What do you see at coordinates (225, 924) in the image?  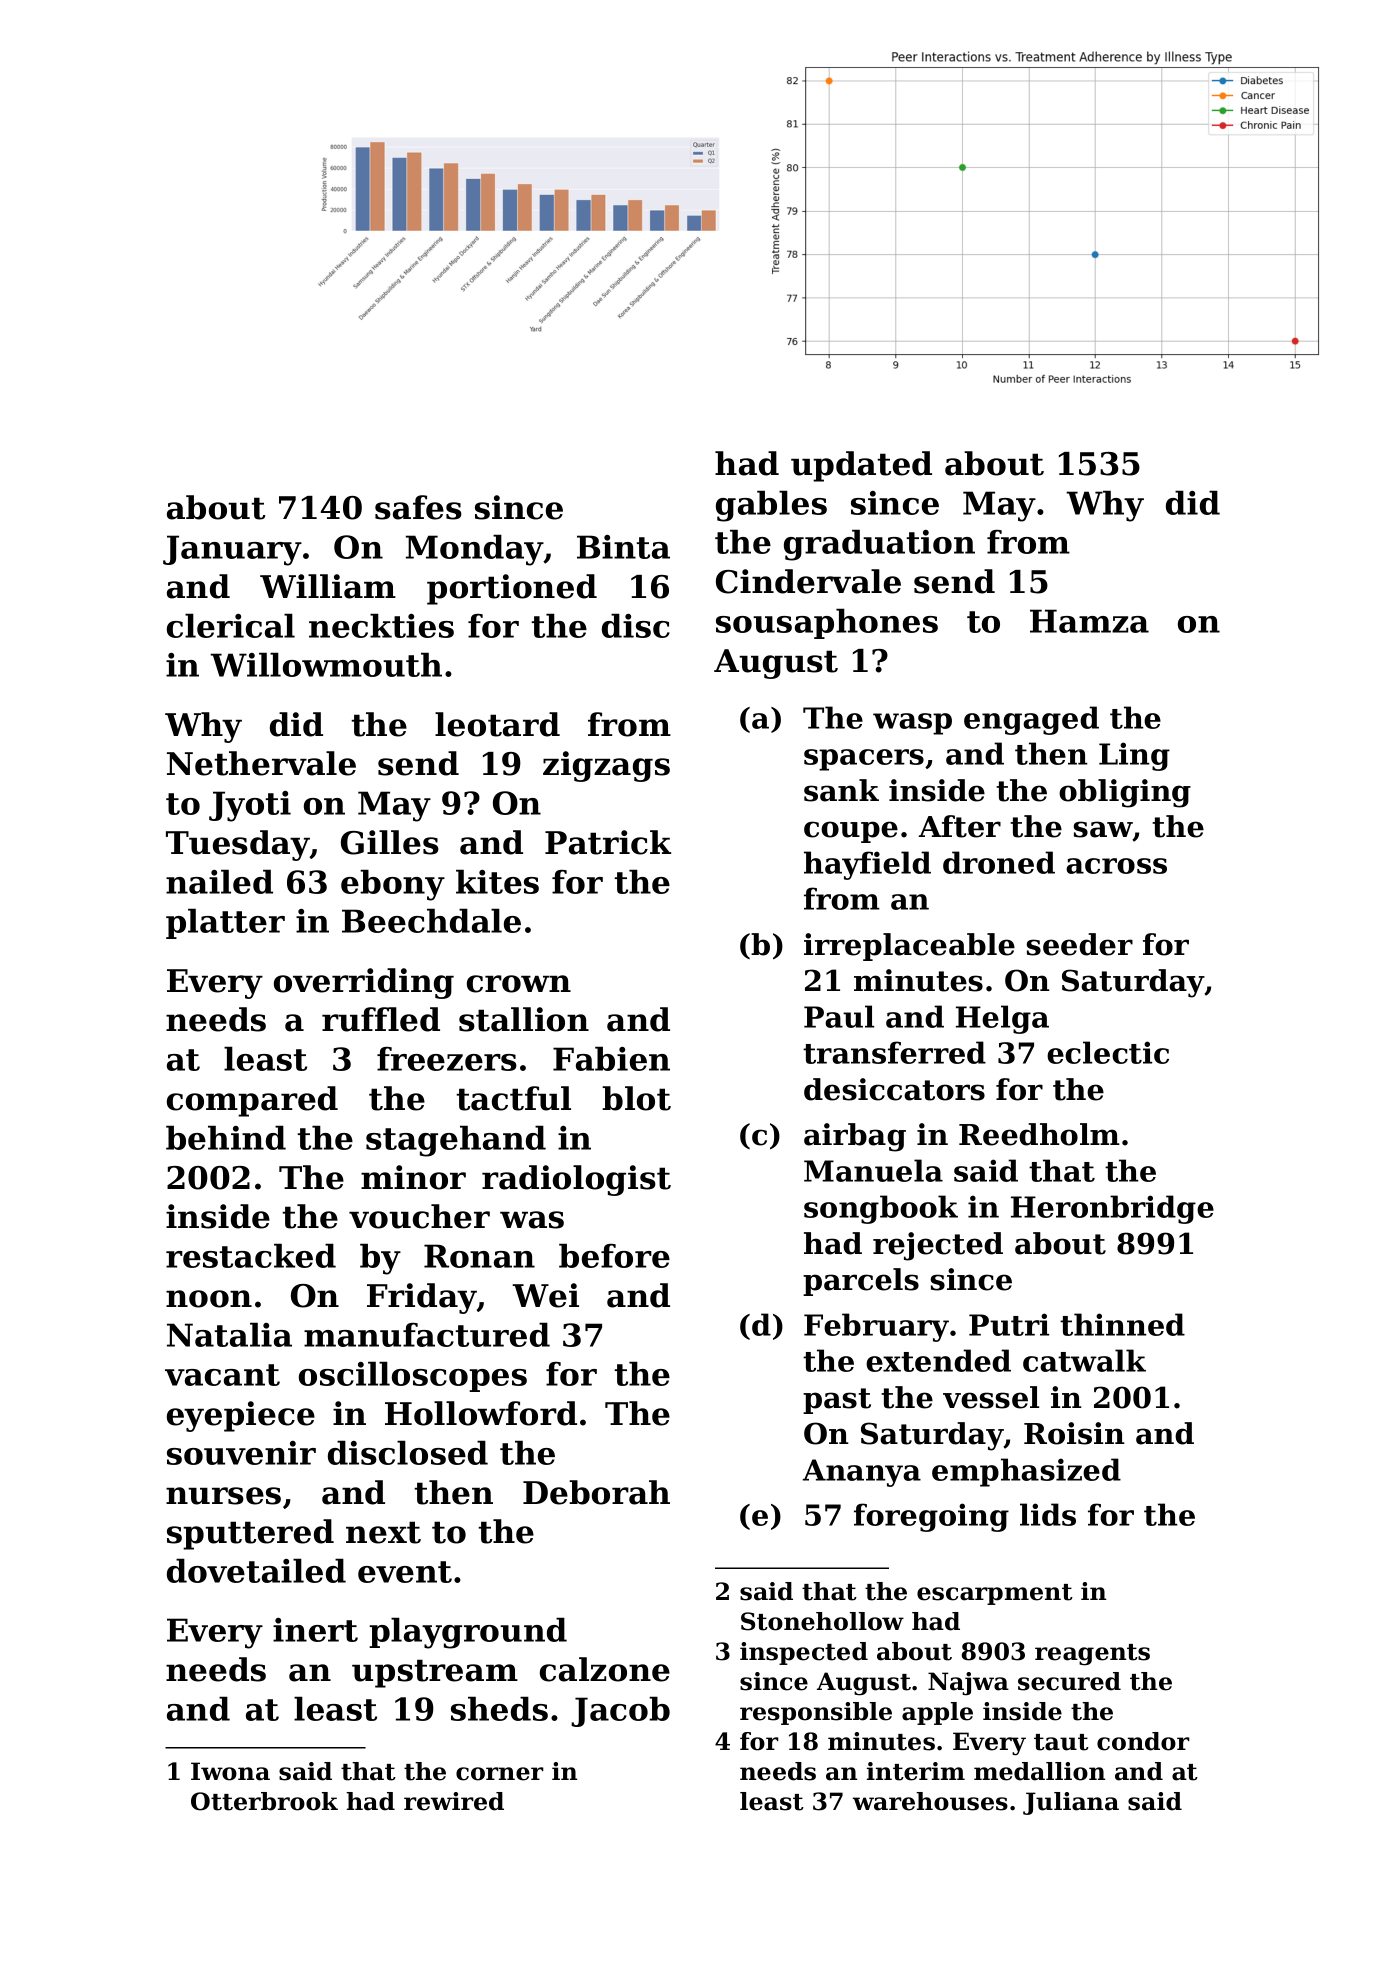 I see `platter` at bounding box center [225, 924].
